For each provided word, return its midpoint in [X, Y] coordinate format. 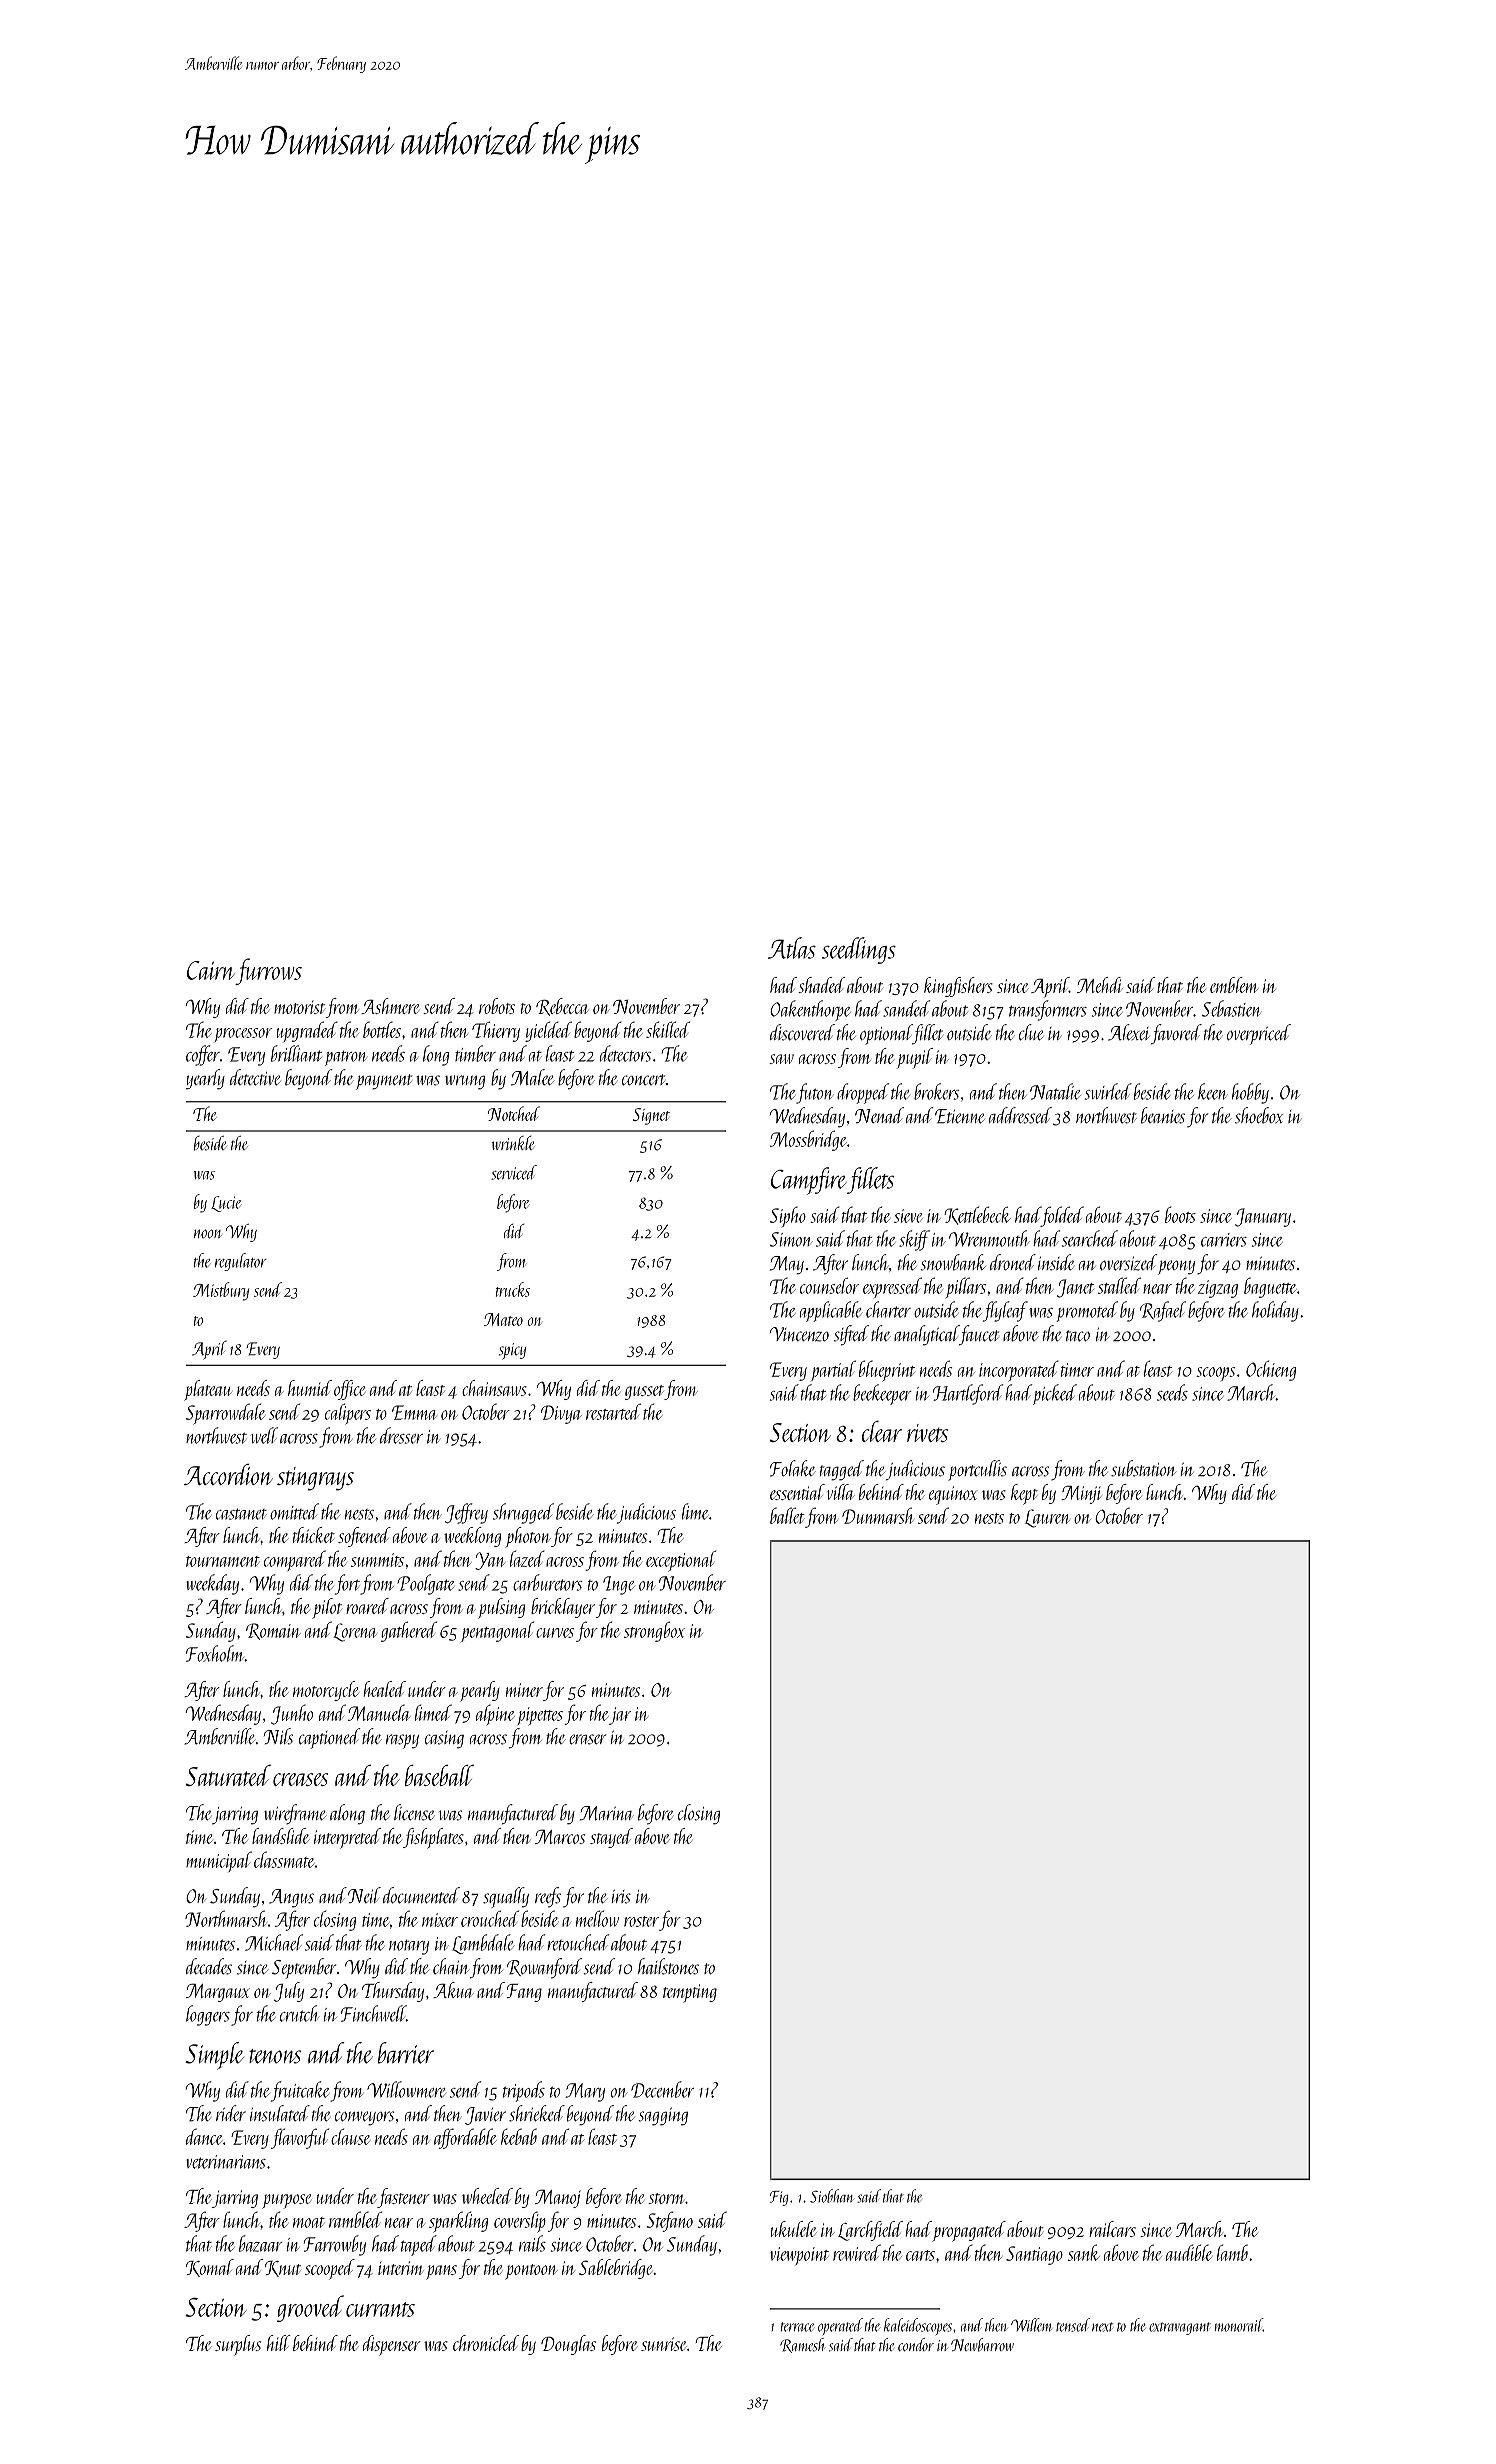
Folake [793, 1468]
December [662, 2089]
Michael [274, 1942]
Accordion [228, 1474]
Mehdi [1100, 985]
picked [1055, 1394]
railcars [1112, 2229]
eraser [587, 1739]
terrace [797, 2327]
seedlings [859, 950]
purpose [286, 2201]
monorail [1239, 2325]
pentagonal [497, 1631]
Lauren [1047, 1518]
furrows [268, 971]
